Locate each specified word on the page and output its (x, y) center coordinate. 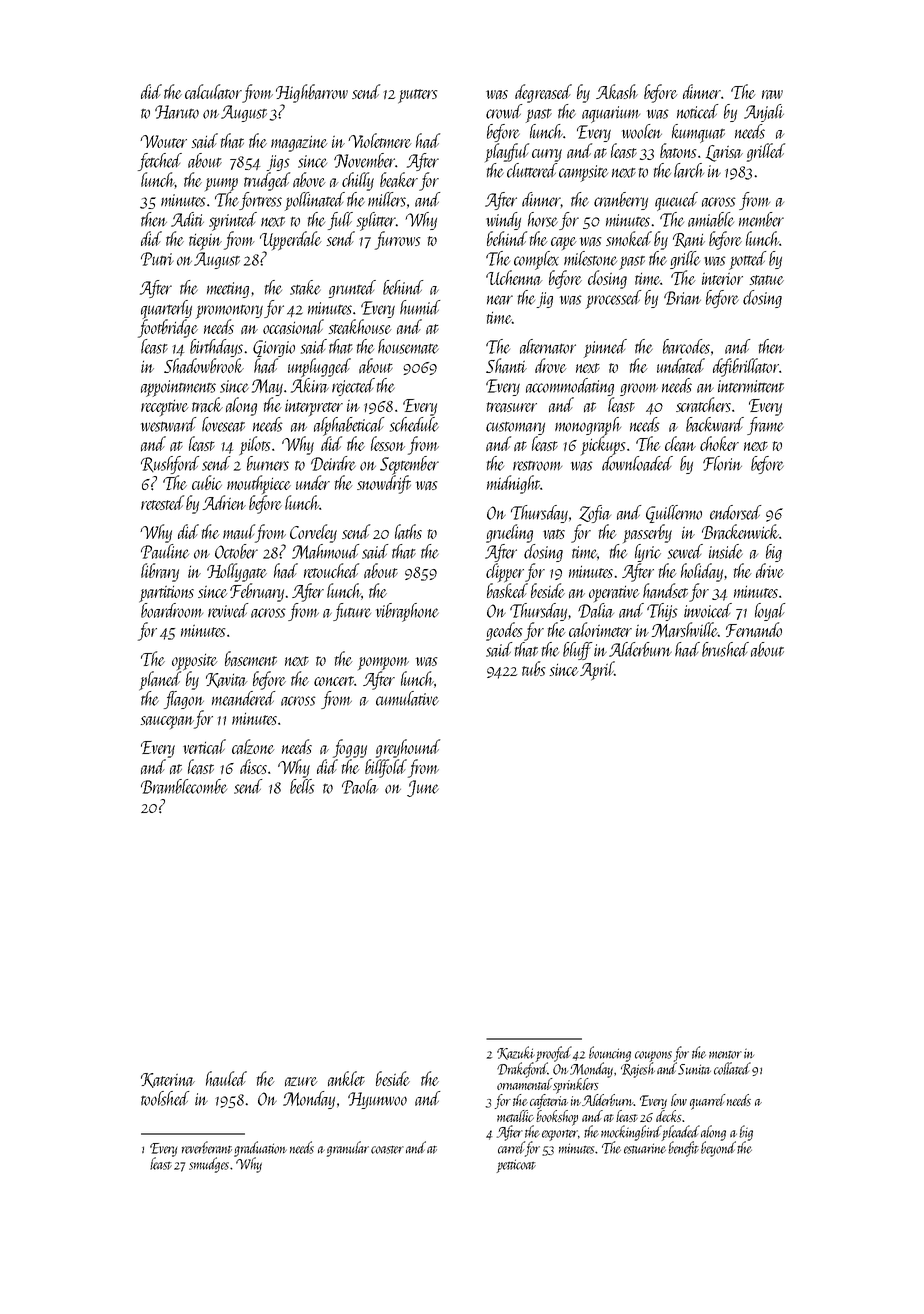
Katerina (168, 1080)
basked (507, 590)
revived (228, 610)
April (597, 671)
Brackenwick (740, 531)
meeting (228, 290)
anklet (346, 1078)
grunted (352, 289)
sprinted (233, 221)
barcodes (686, 346)
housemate (408, 346)
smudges (209, 1165)
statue (766, 280)
